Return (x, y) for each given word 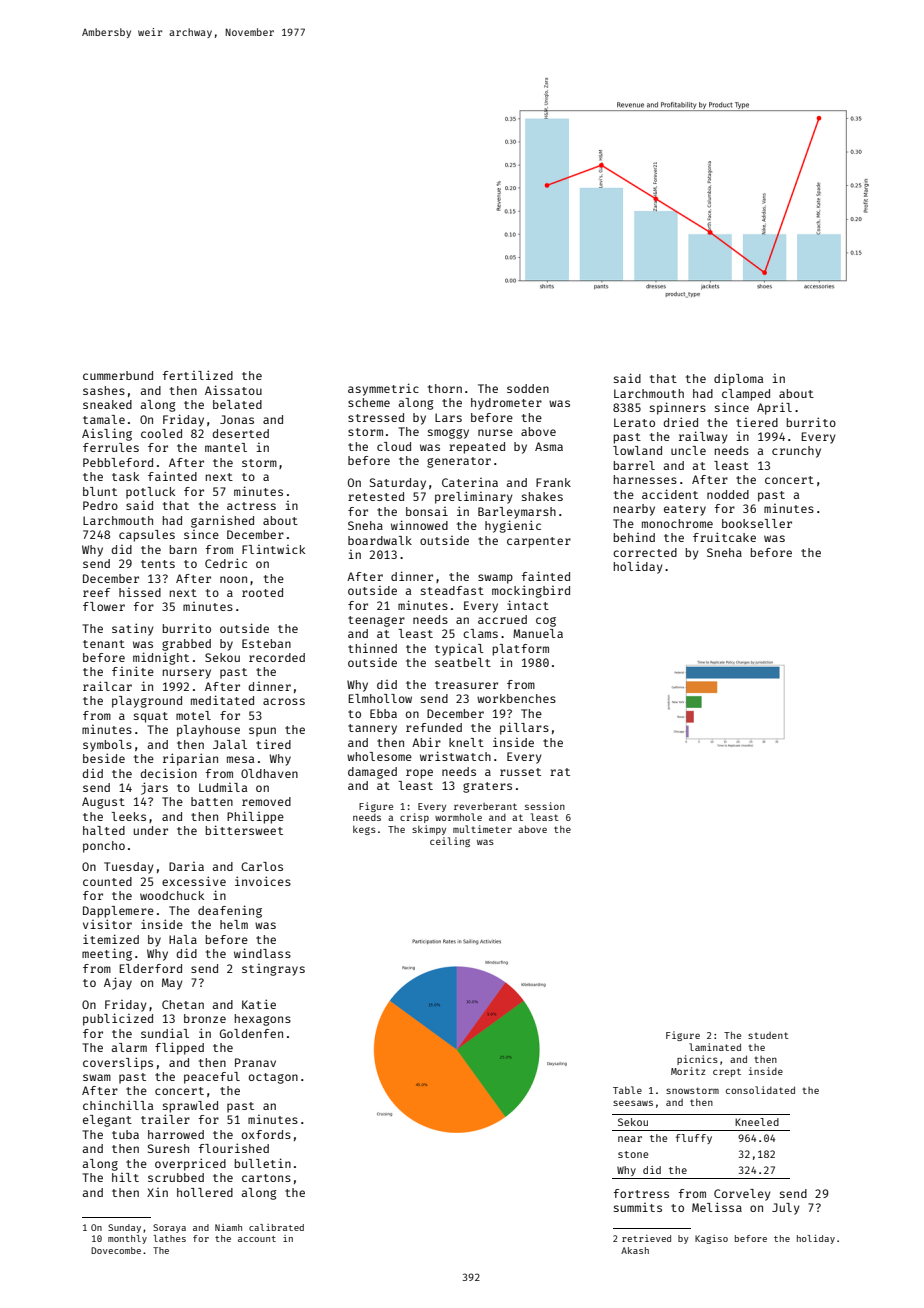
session (545, 806)
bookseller (757, 523)
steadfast (452, 590)
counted (107, 881)
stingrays (273, 970)
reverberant (485, 806)
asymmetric (383, 389)
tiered (757, 422)
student (768, 1035)
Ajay (118, 983)
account (257, 1239)
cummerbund (118, 375)
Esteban (266, 643)
